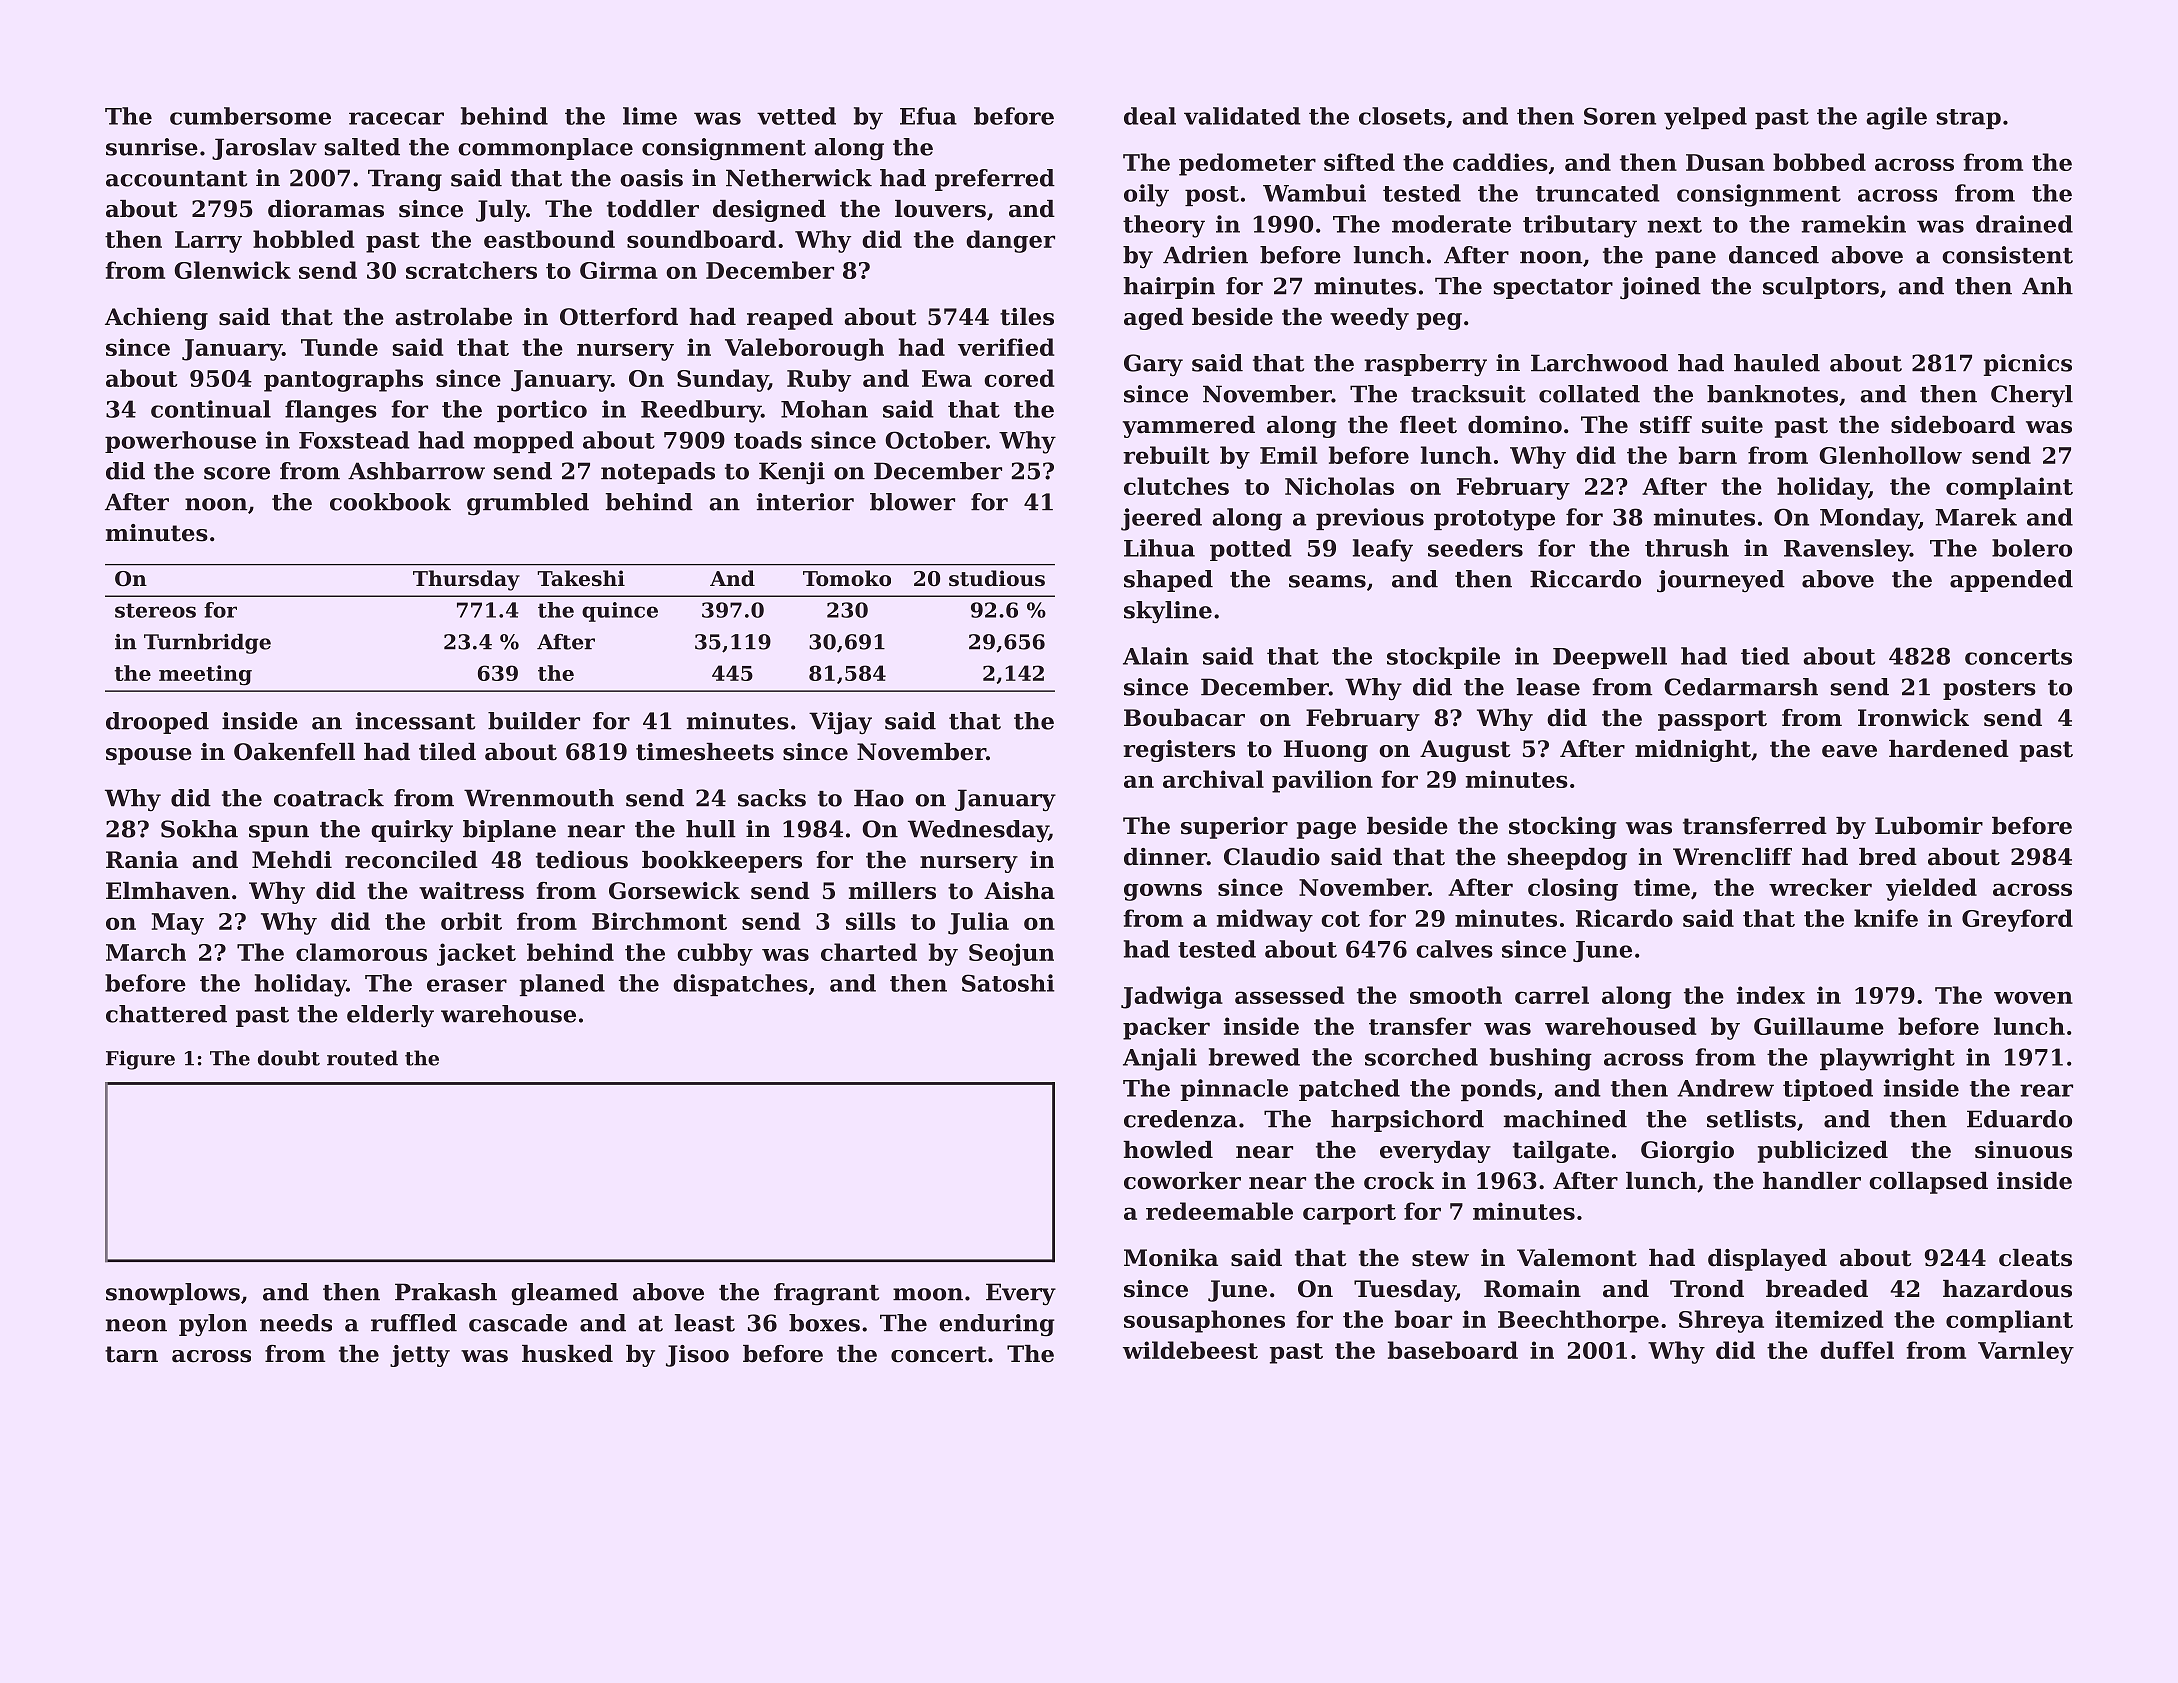 Image resolution: width=2178 pixels, height=1683 pixels. Describe the element at coordinates (1890, 455) in the document. I see `Glenhollow` at that location.
